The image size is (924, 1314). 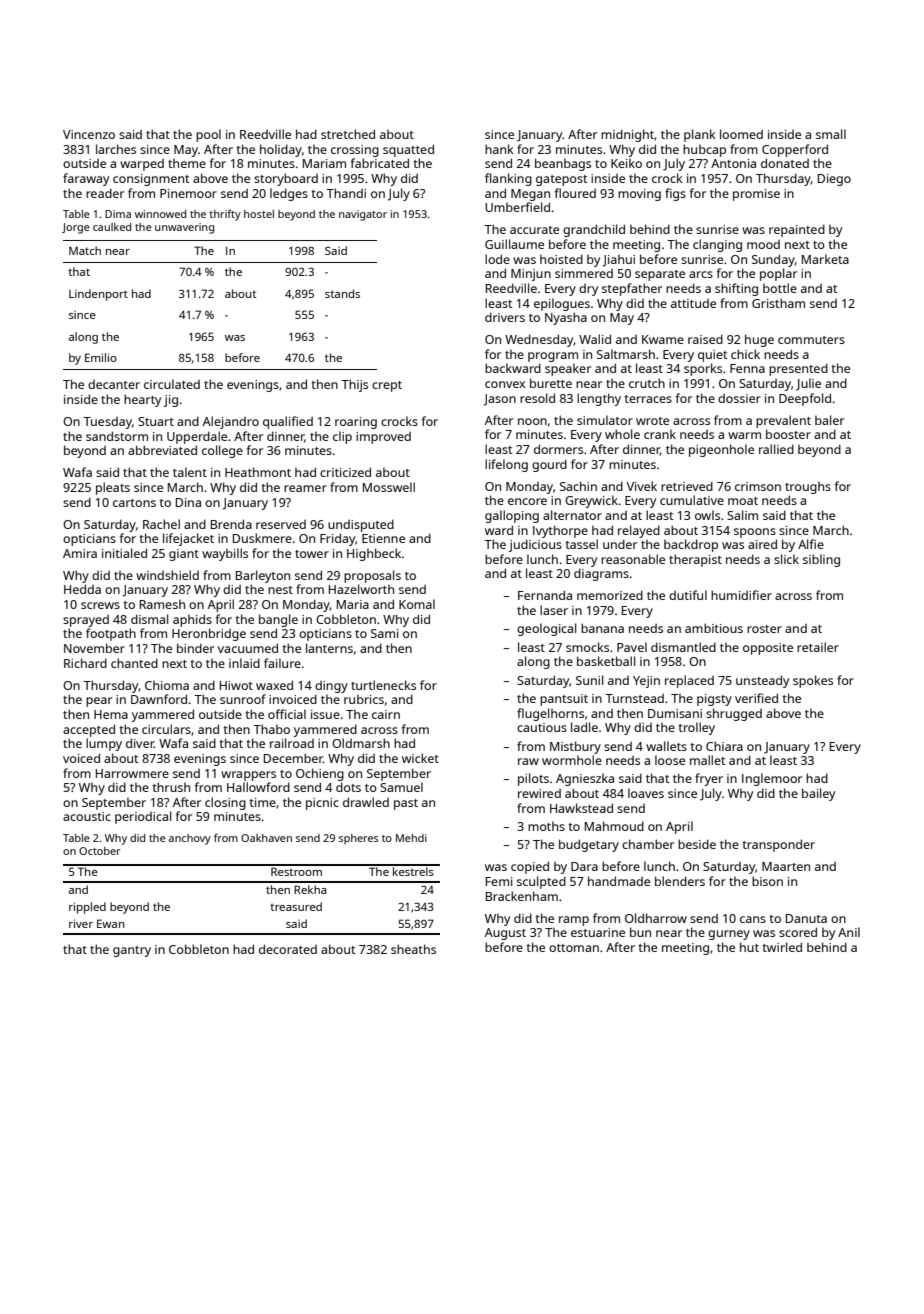 What do you see at coordinates (172, 384) in the page?
I see `circulated` at bounding box center [172, 384].
